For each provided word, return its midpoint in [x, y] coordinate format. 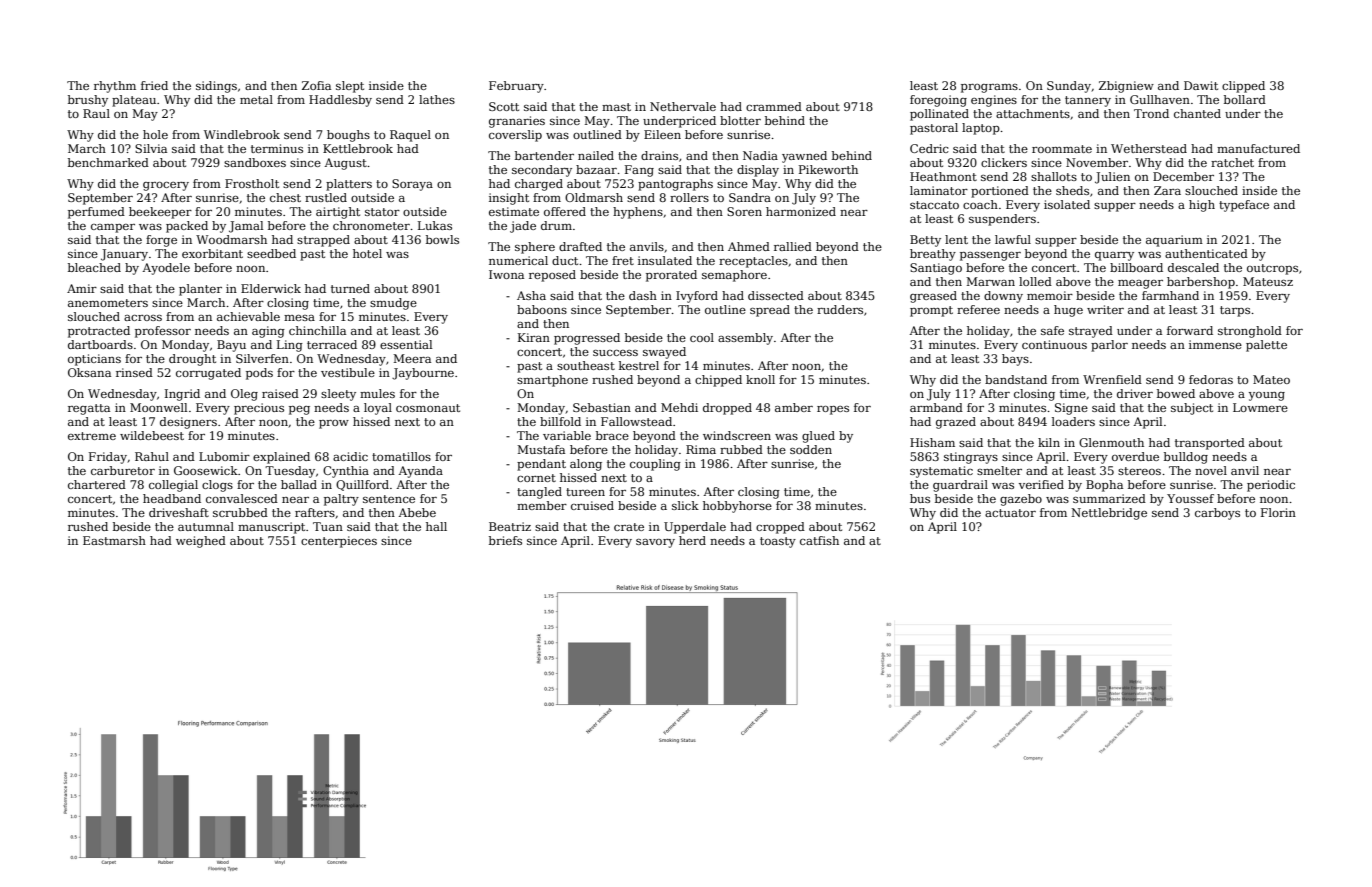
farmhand [1170, 295]
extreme [92, 436]
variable [567, 435]
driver [1135, 393]
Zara [1167, 190]
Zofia [316, 85]
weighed [201, 542]
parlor [1109, 346]
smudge [393, 304]
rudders [840, 309]
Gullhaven [1160, 99]
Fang [639, 171]
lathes [437, 99]
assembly [745, 339]
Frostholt [252, 183]
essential [406, 344]
